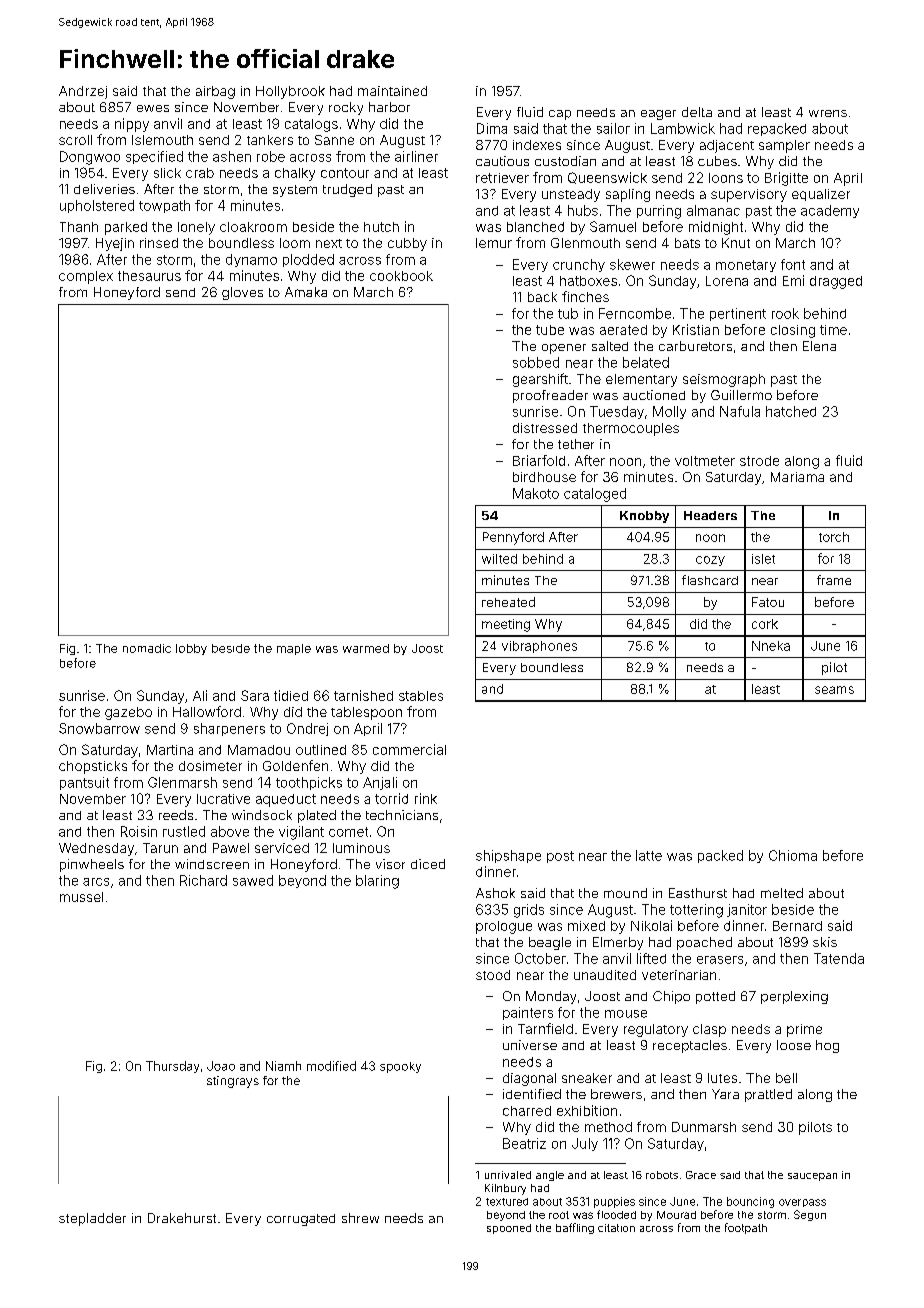 The height and width of the page is (1308, 924). I want to click on torch, so click(834, 537).
